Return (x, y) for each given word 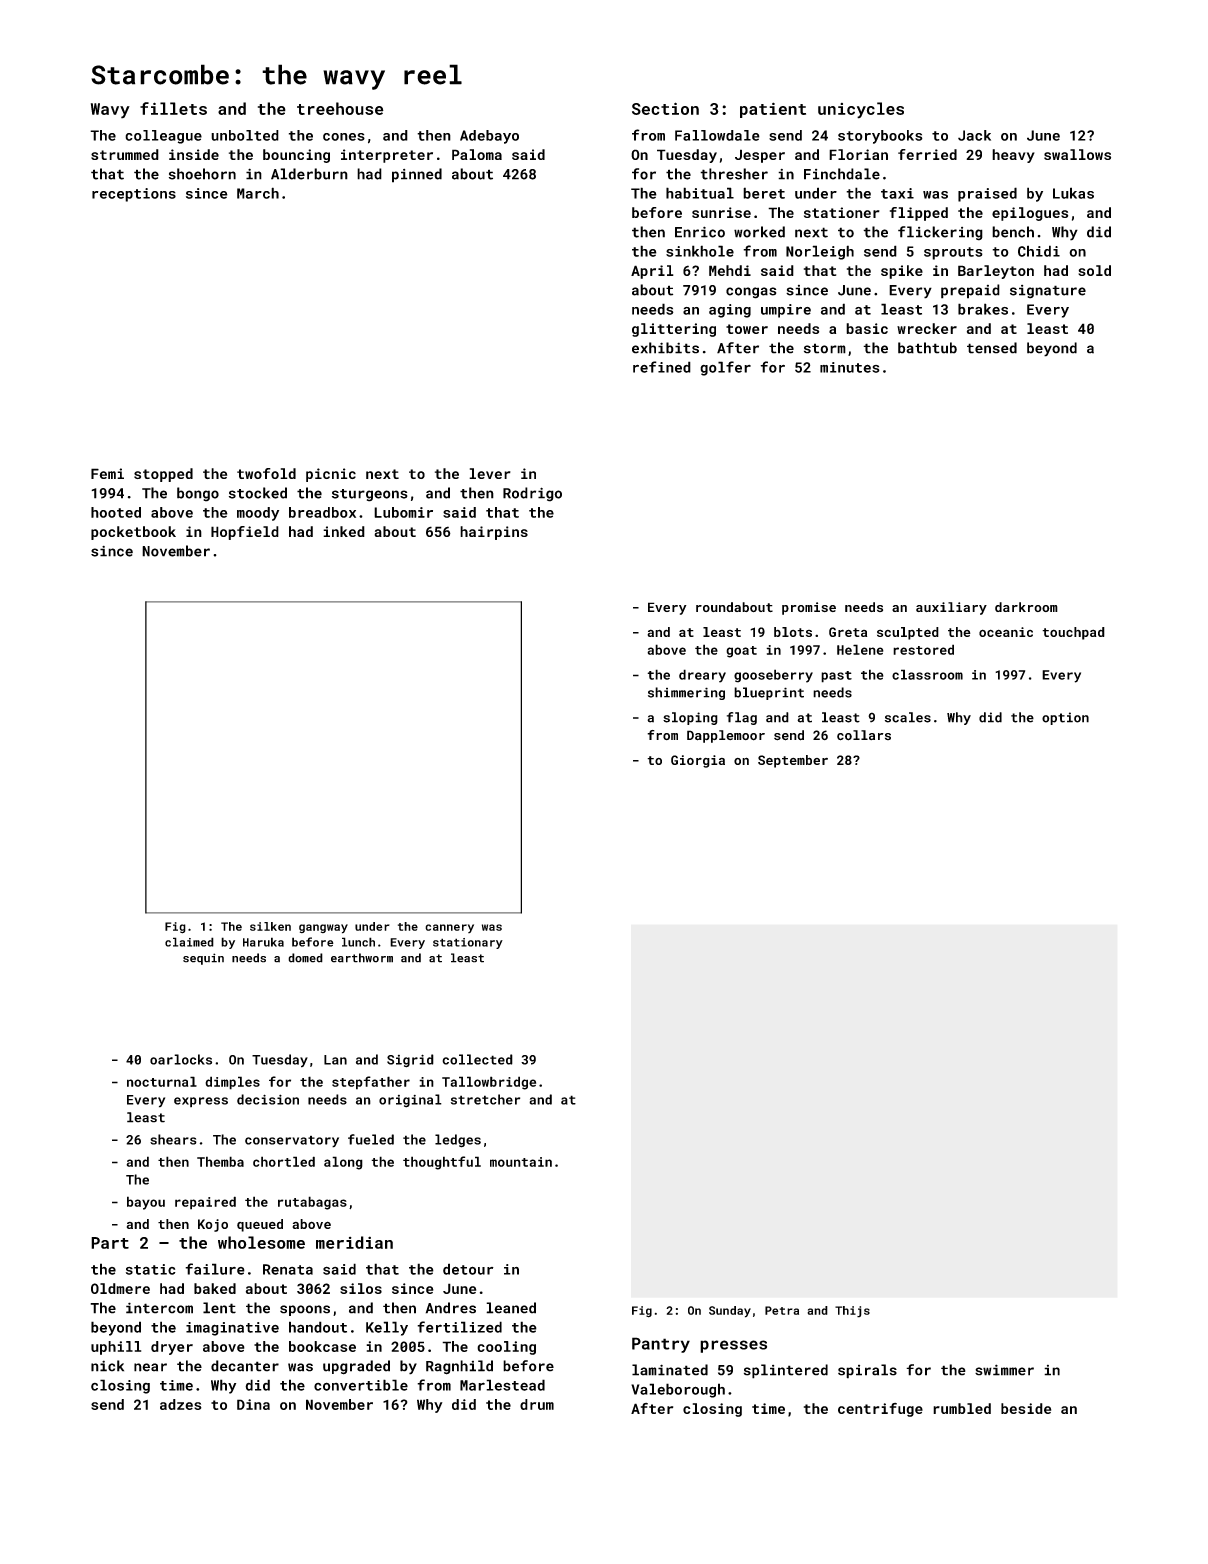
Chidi (1039, 251)
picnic (331, 475)
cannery (449, 928)
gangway (323, 929)
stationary (468, 943)
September (793, 761)
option (1065, 718)
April (652, 272)
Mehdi (730, 270)
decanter (245, 1366)
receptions (134, 195)
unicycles (861, 110)
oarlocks (181, 1059)
